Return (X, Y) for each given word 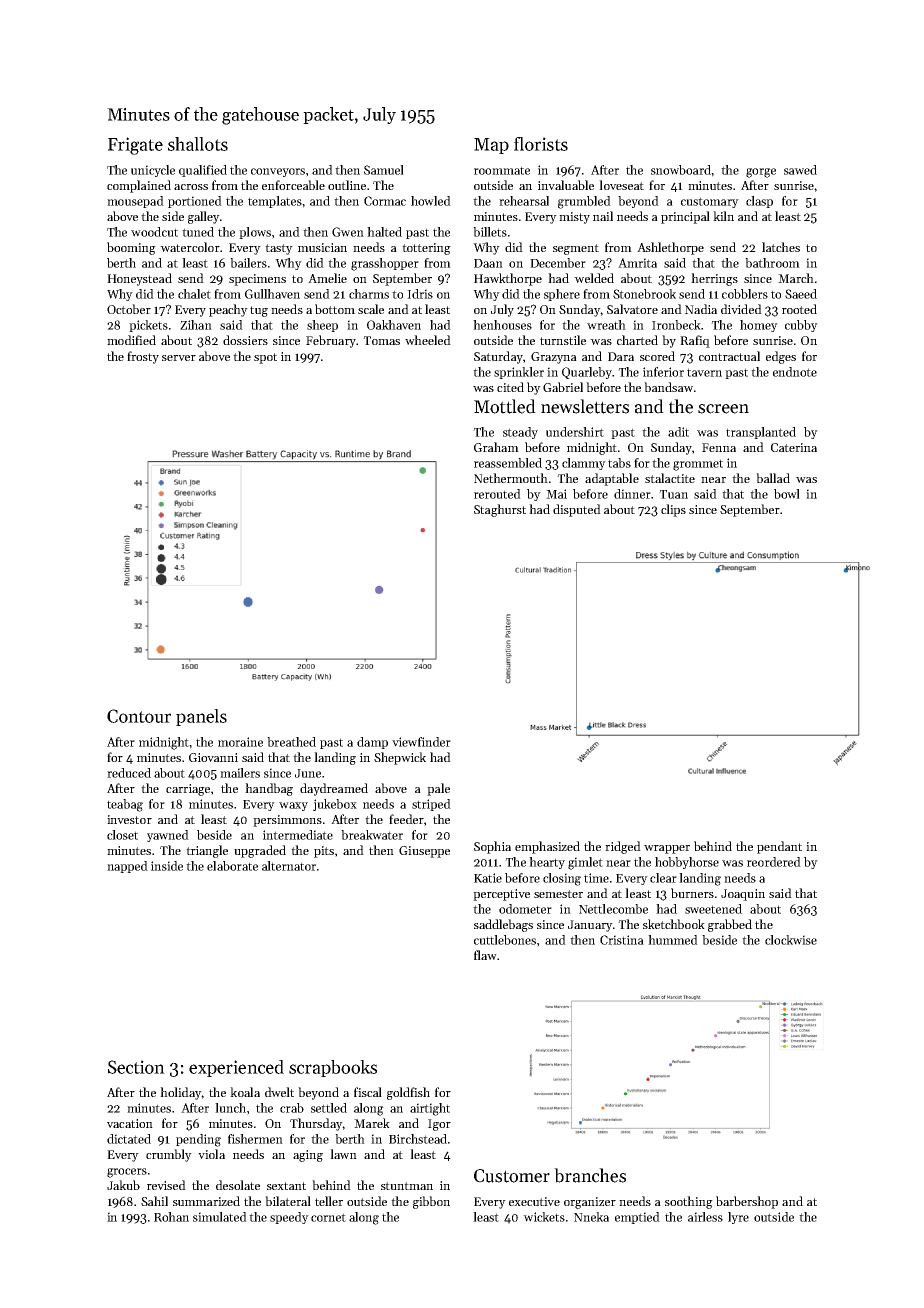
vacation (130, 1123)
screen (723, 409)
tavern (704, 372)
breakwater (372, 835)
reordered (774, 862)
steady (520, 433)
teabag (125, 805)
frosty (143, 357)
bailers (248, 263)
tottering (426, 249)
